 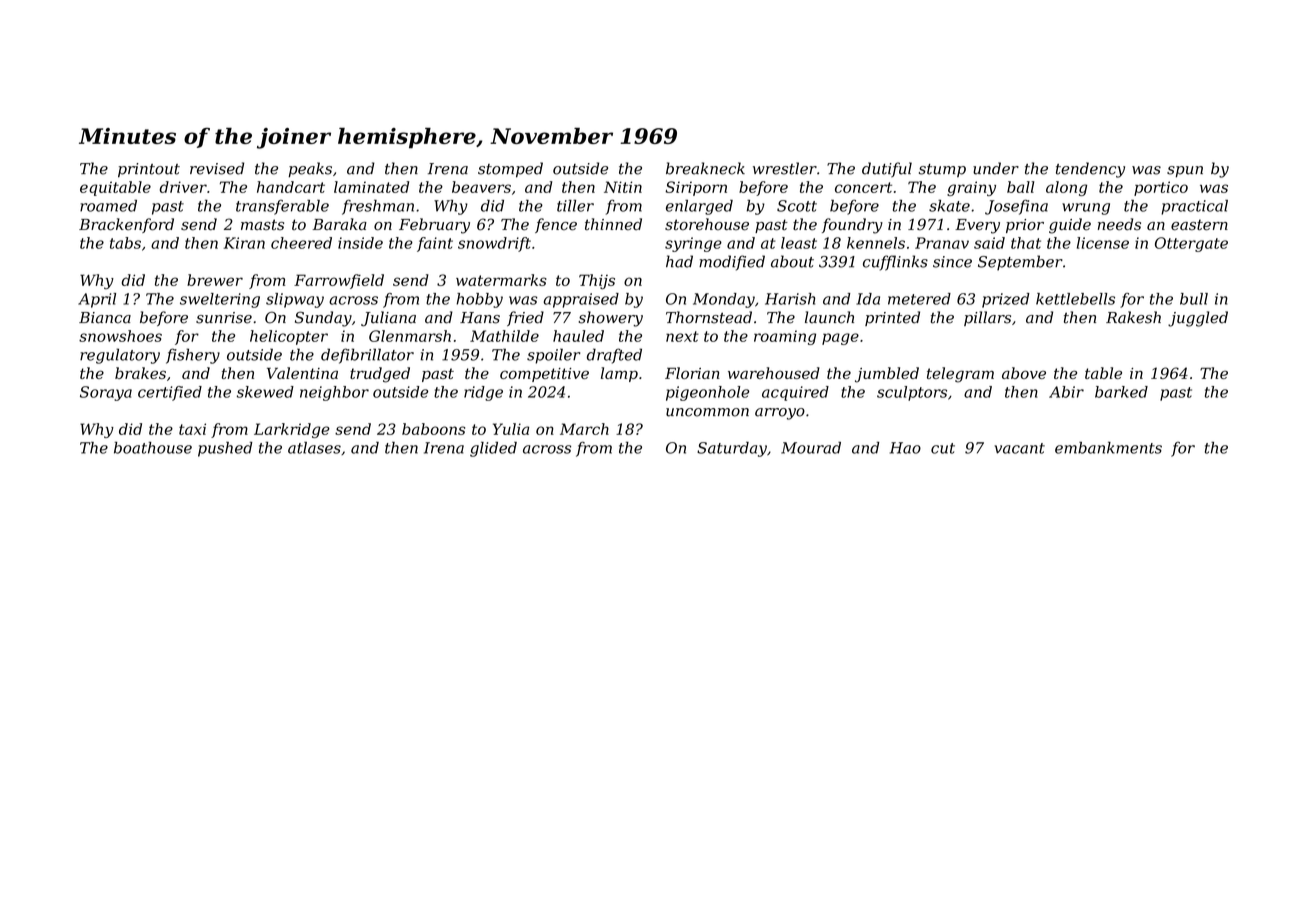 I want to click on under, so click(x=996, y=168).
